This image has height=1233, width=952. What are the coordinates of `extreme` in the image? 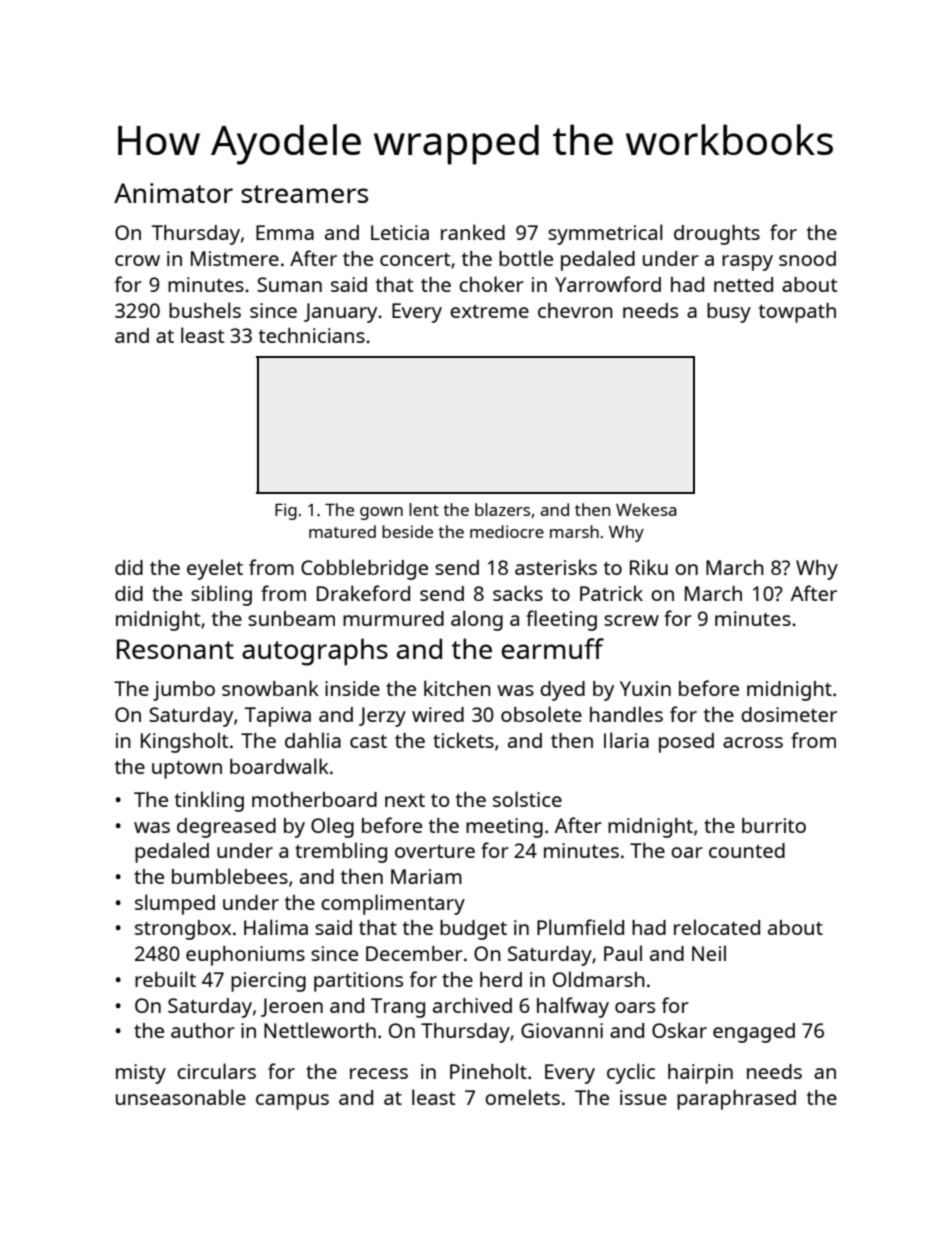 It's located at (489, 311).
